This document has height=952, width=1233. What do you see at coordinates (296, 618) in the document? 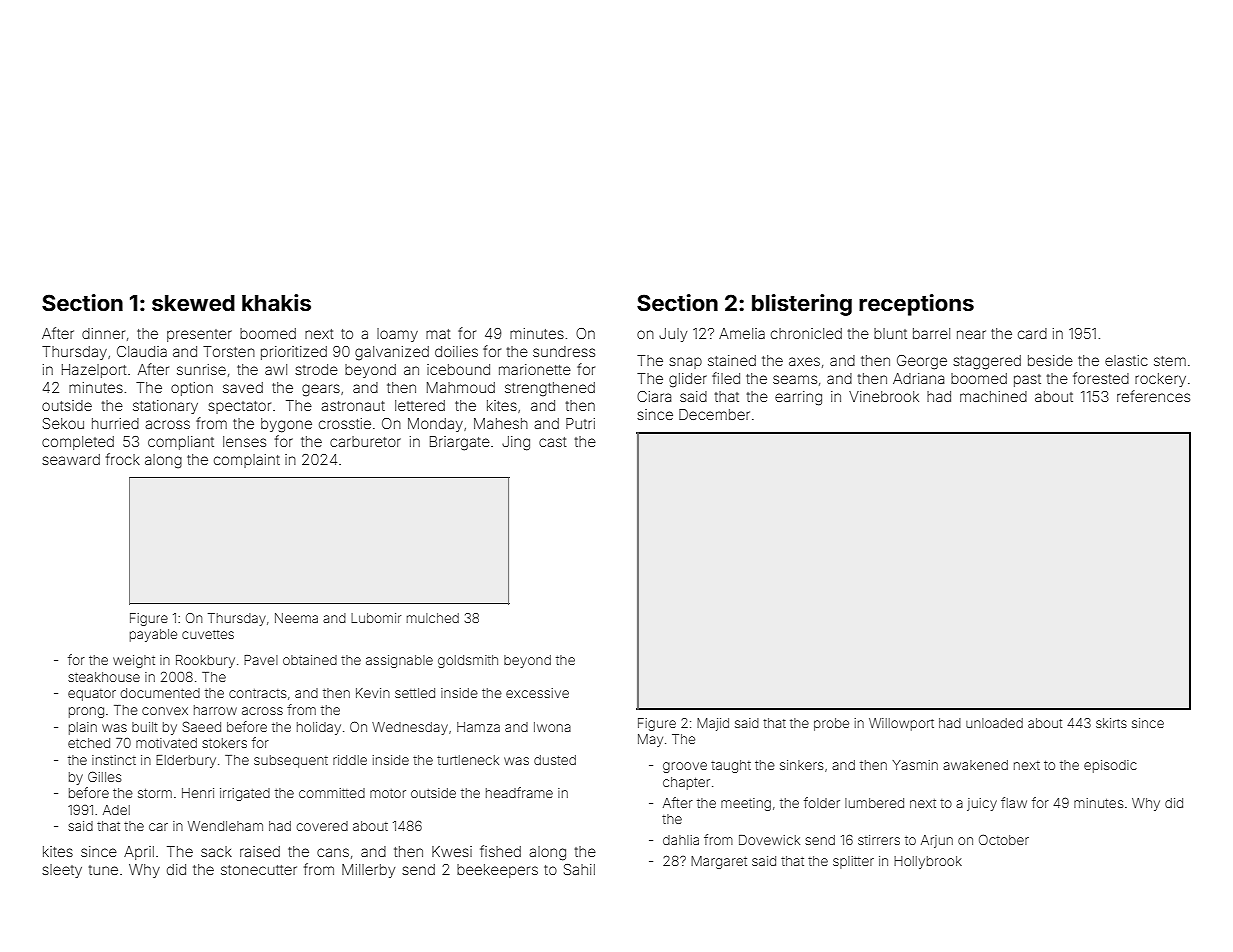
I see `Neema` at bounding box center [296, 618].
